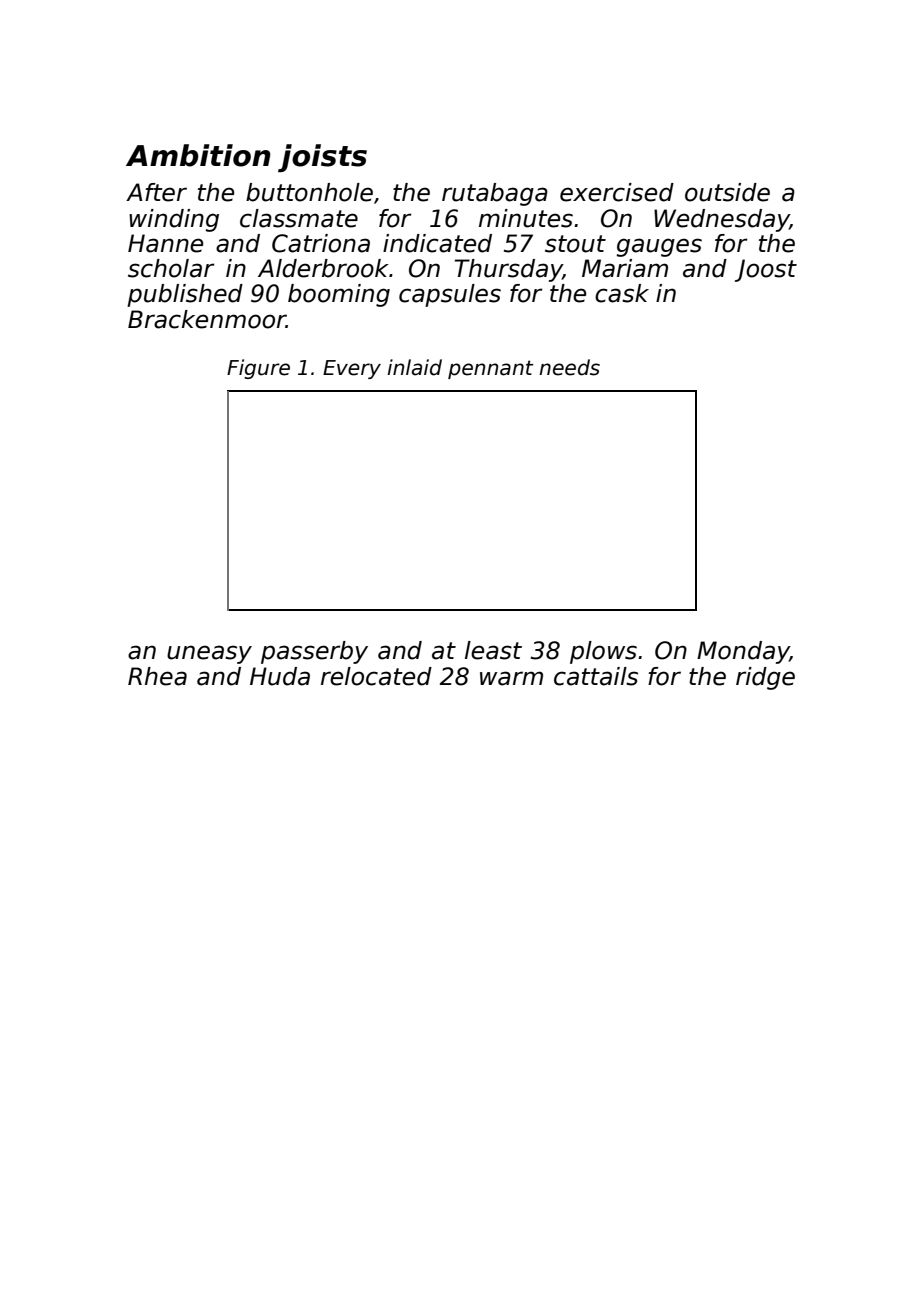 The height and width of the screenshot is (1314, 924). Describe the element at coordinates (727, 192) in the screenshot. I see `outside` at that location.
